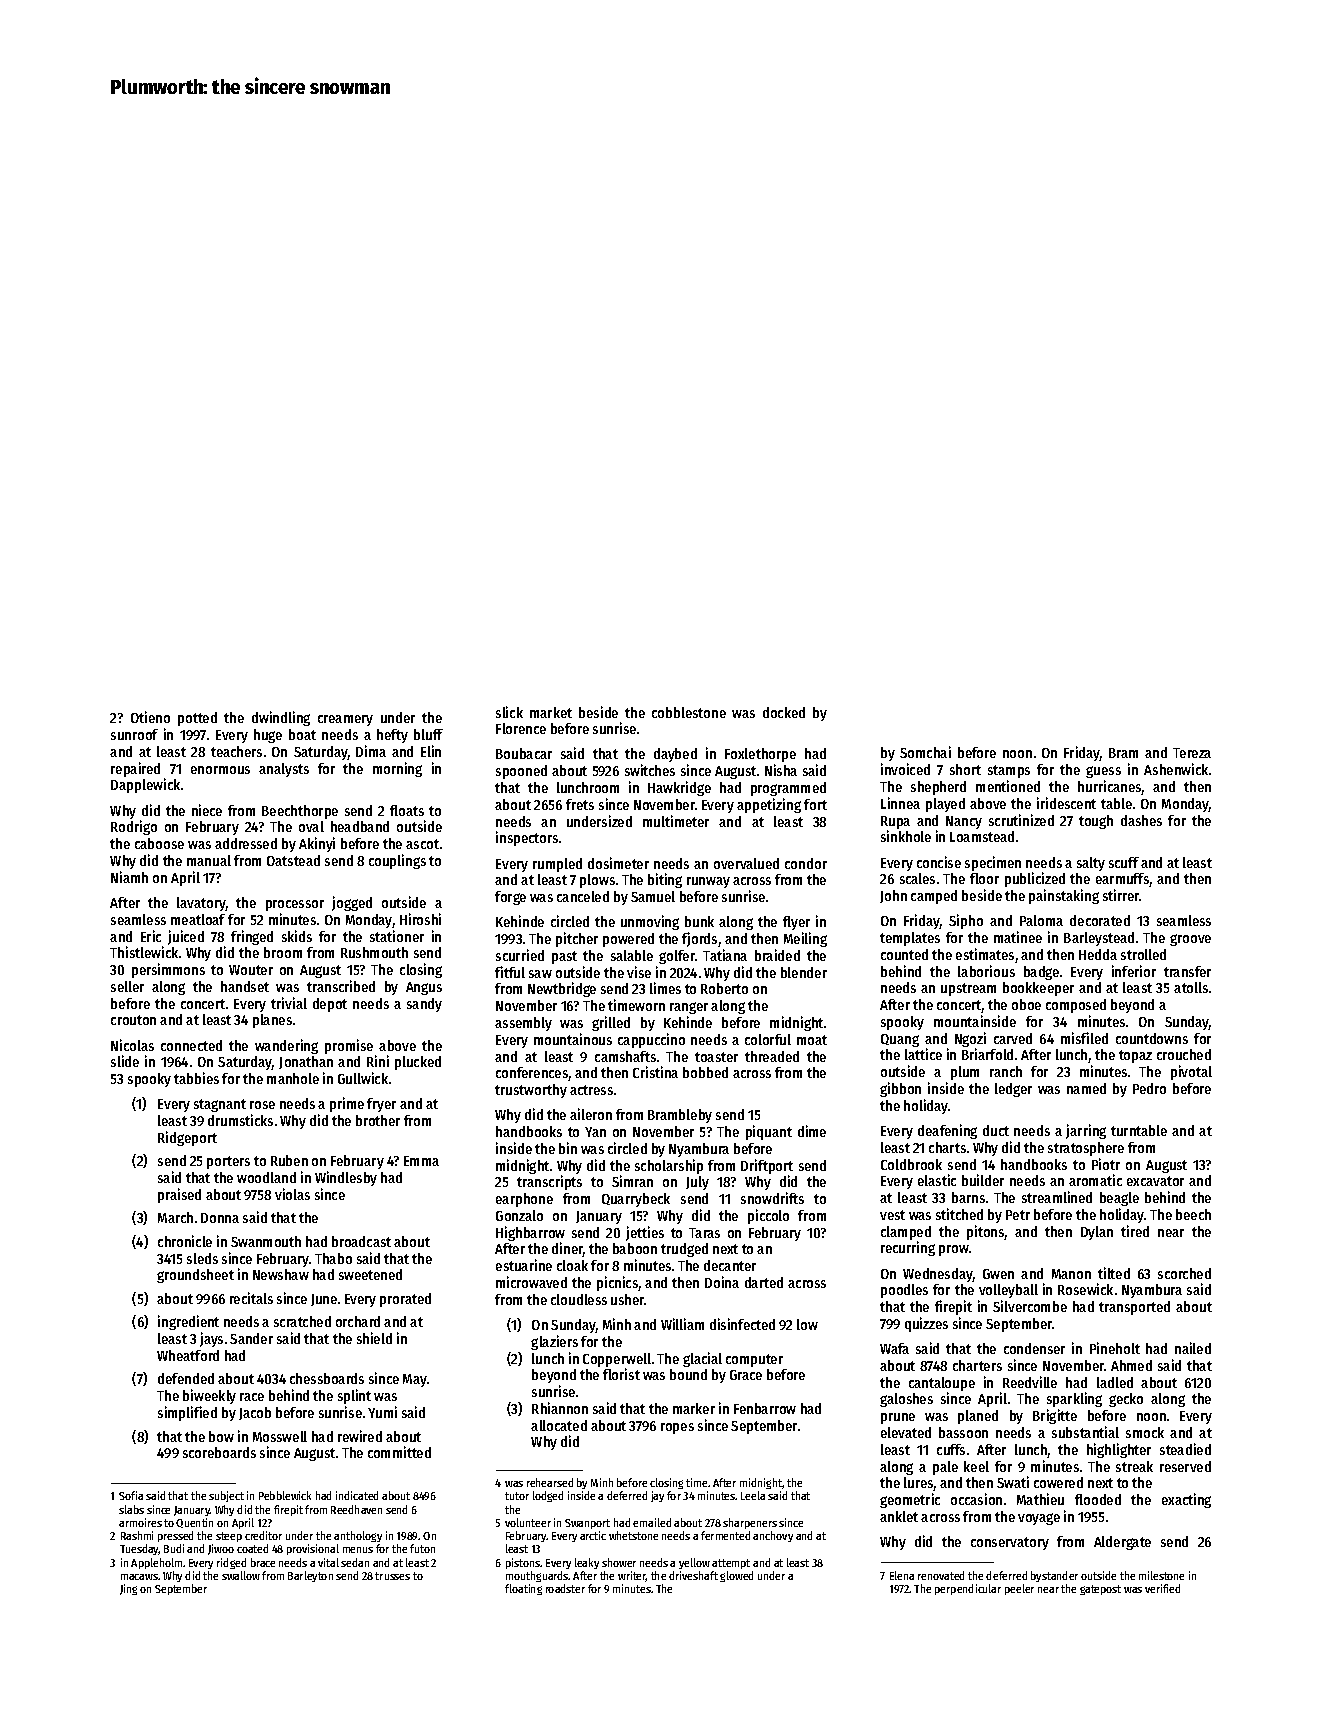 The image size is (1323, 1712). Describe the element at coordinates (357, 1495) in the screenshot. I see `indicated` at that location.
